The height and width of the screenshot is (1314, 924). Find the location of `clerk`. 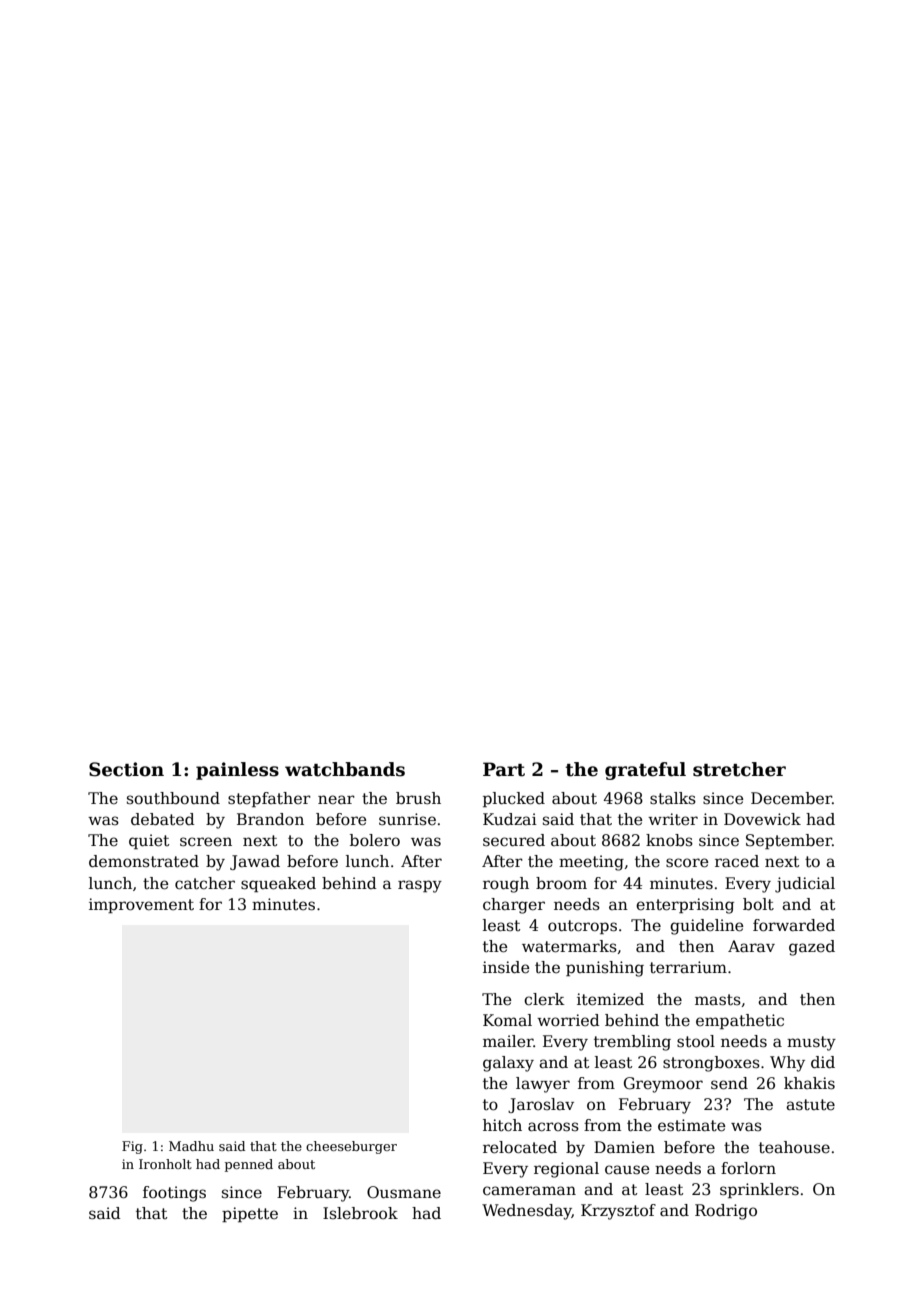

clerk is located at coordinates (544, 999).
